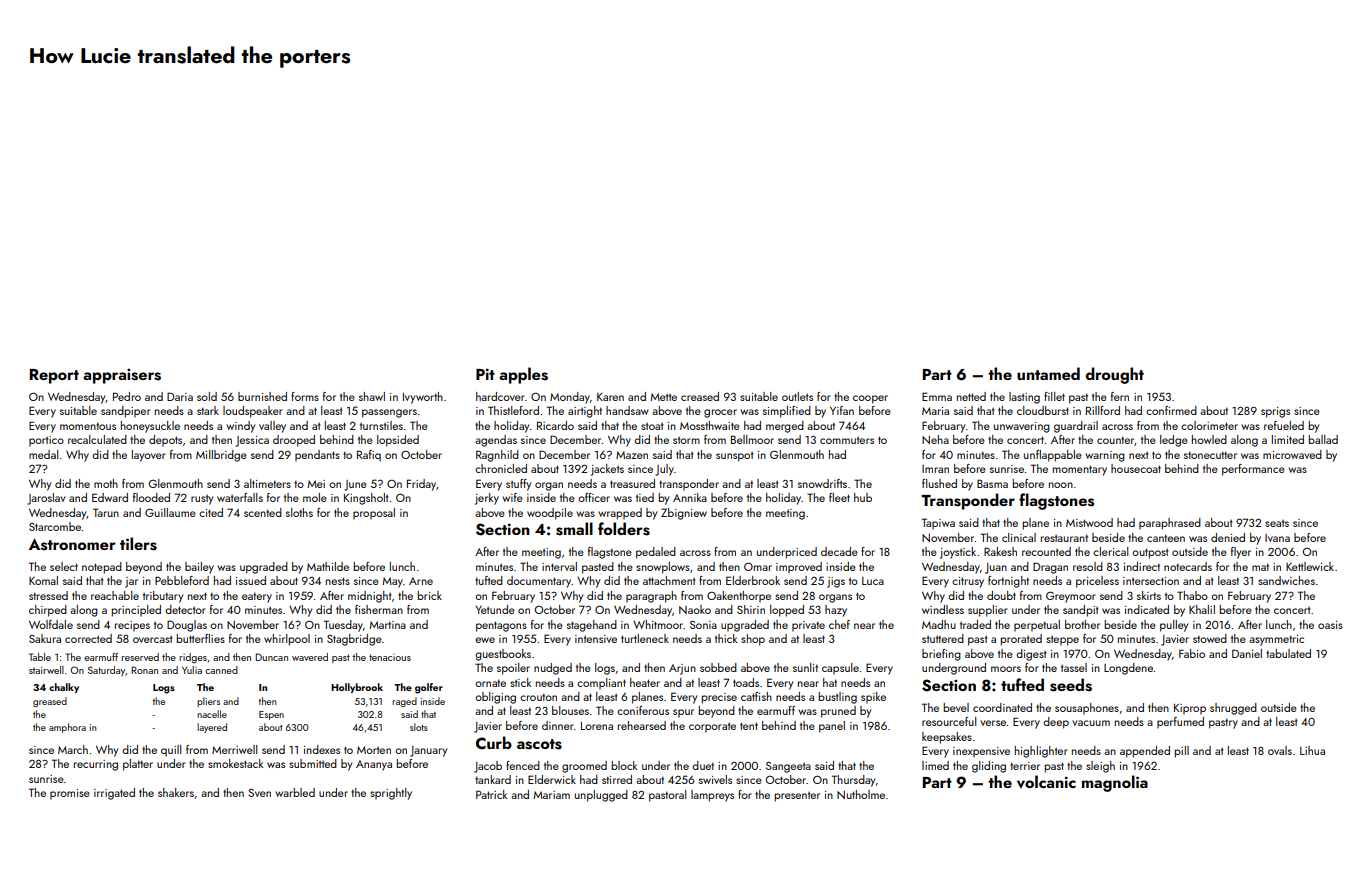 Image resolution: width=1372 pixels, height=887 pixels. What do you see at coordinates (935, 439) in the page?
I see `Neha` at bounding box center [935, 439].
